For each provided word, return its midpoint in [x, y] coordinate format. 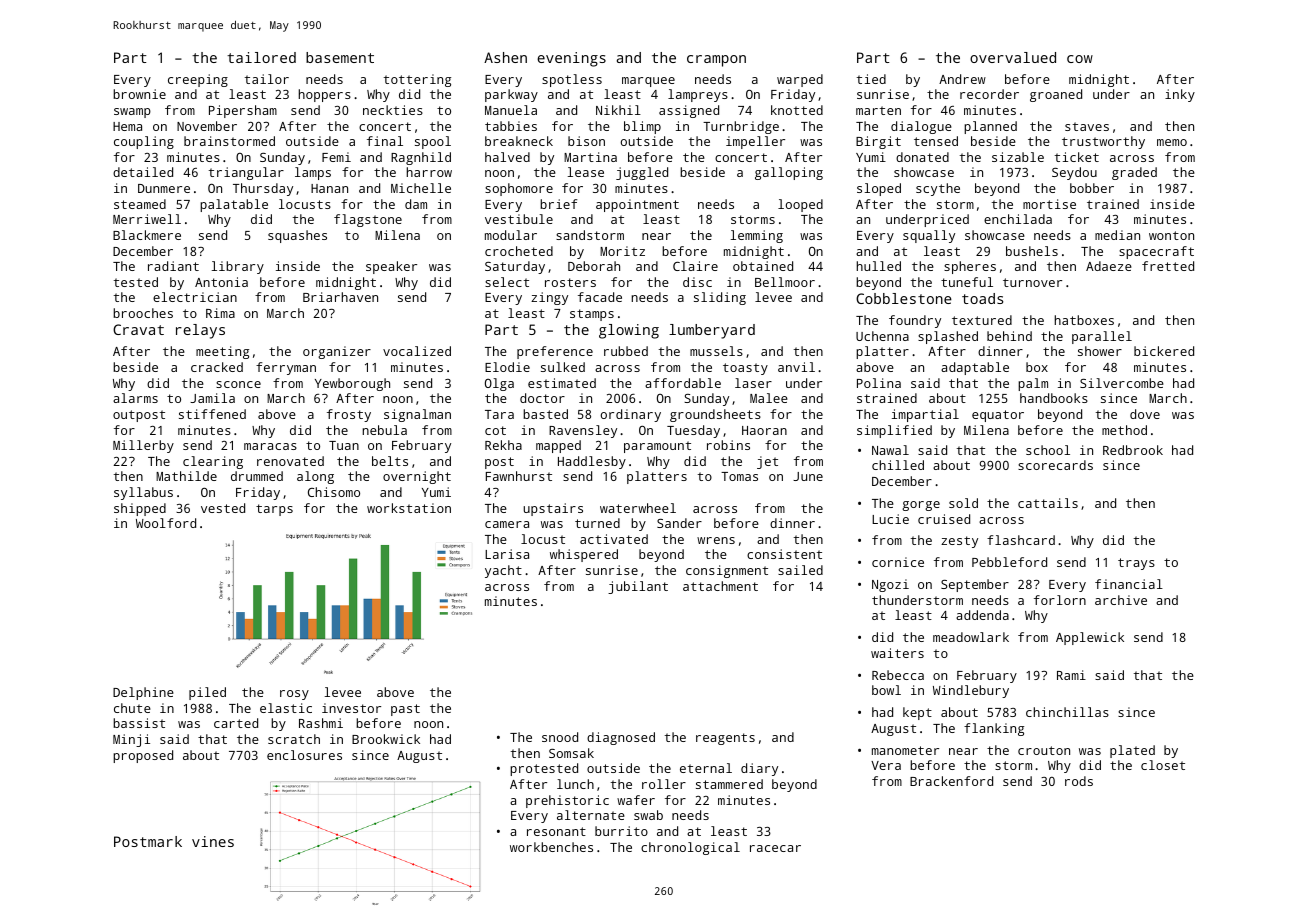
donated [922, 157]
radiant [173, 266]
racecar [775, 848]
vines [213, 841]
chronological [690, 848]
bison [586, 141]
